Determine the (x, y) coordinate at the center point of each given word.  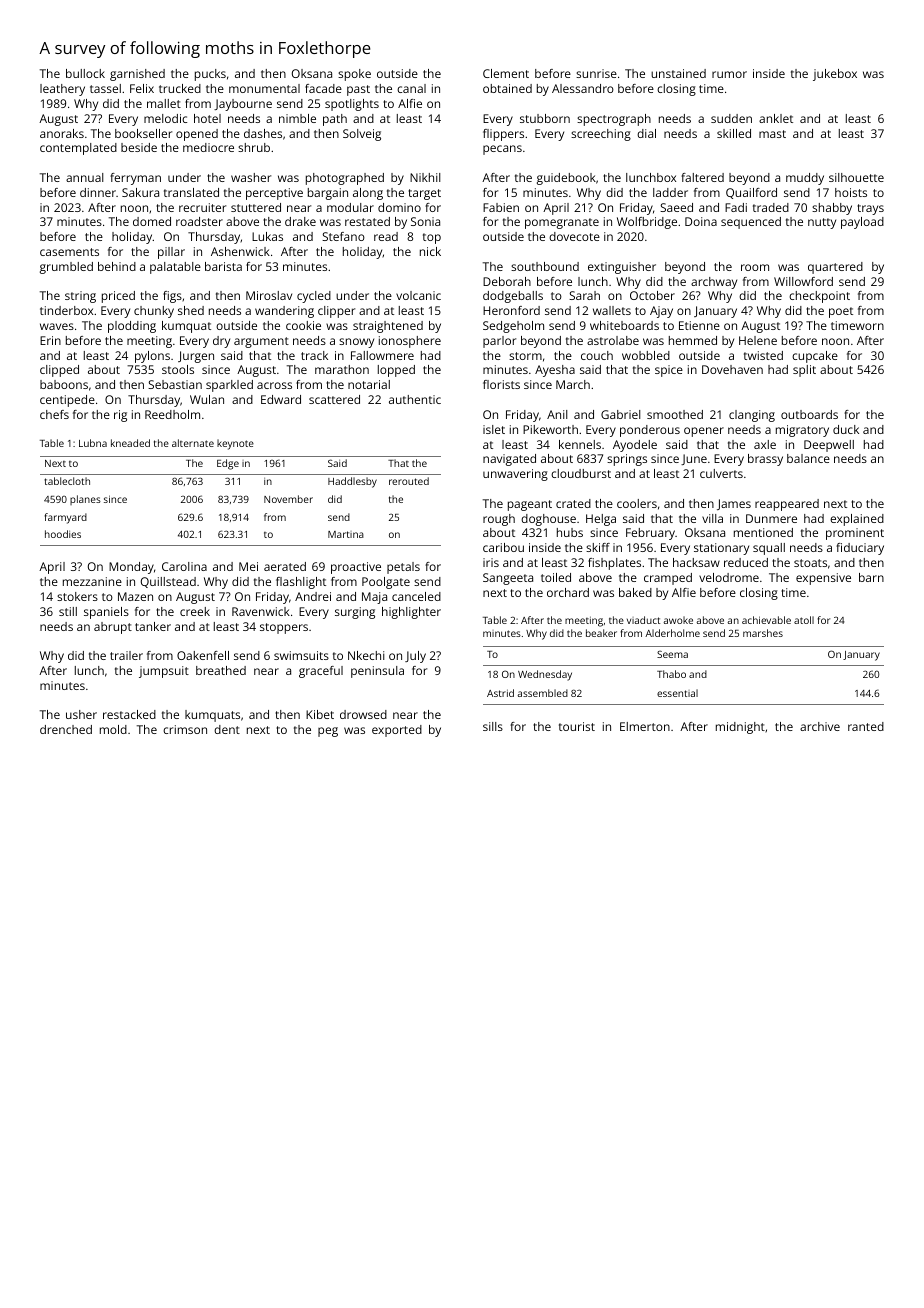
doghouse (548, 520)
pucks (210, 75)
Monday (131, 568)
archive (820, 726)
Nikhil (425, 177)
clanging (752, 416)
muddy (805, 179)
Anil (557, 414)
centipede (67, 401)
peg (328, 732)
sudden (731, 118)
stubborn (545, 118)
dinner (98, 192)
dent (227, 729)
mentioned (763, 532)
